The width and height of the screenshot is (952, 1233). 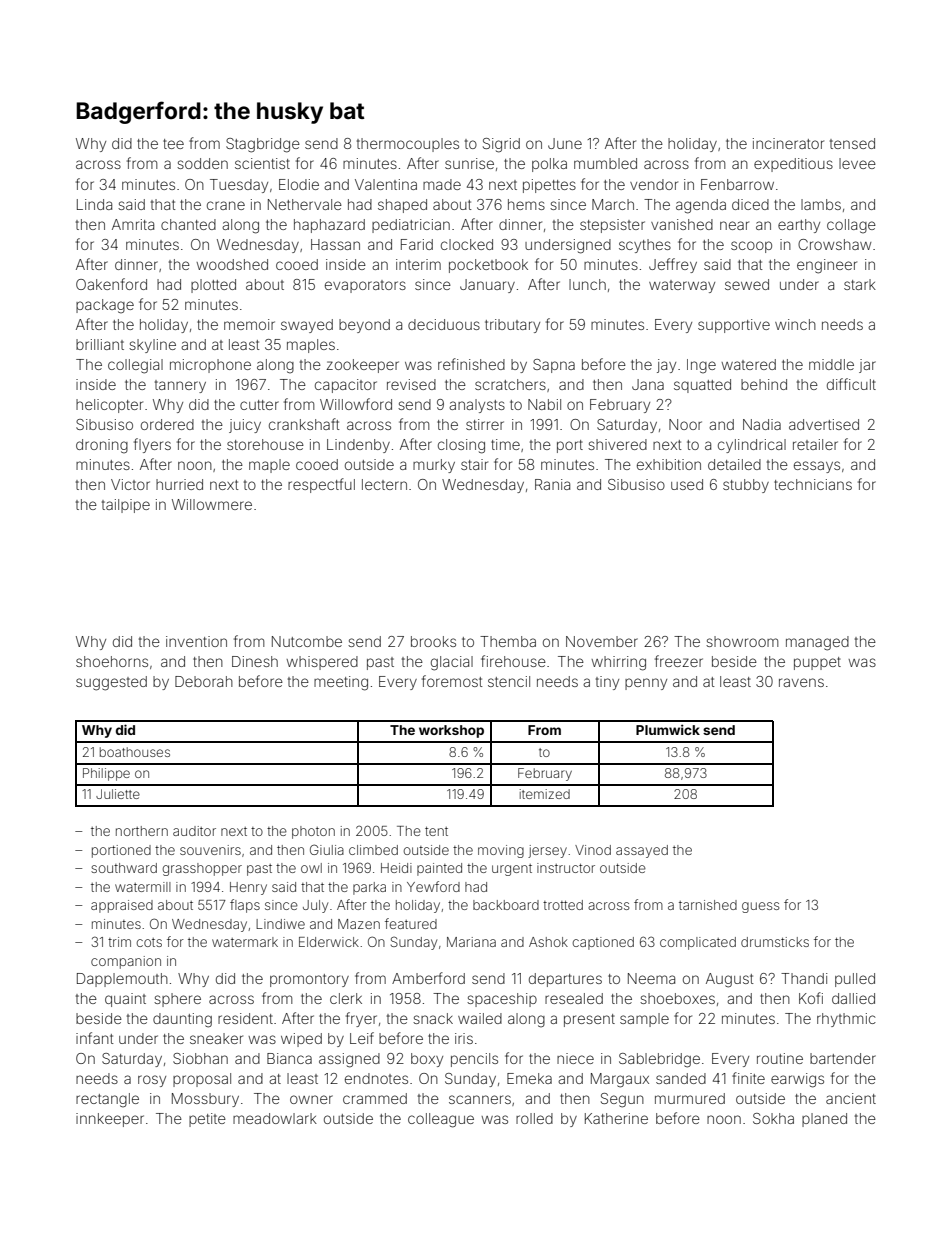 I want to click on boathouses, so click(x=135, y=752).
